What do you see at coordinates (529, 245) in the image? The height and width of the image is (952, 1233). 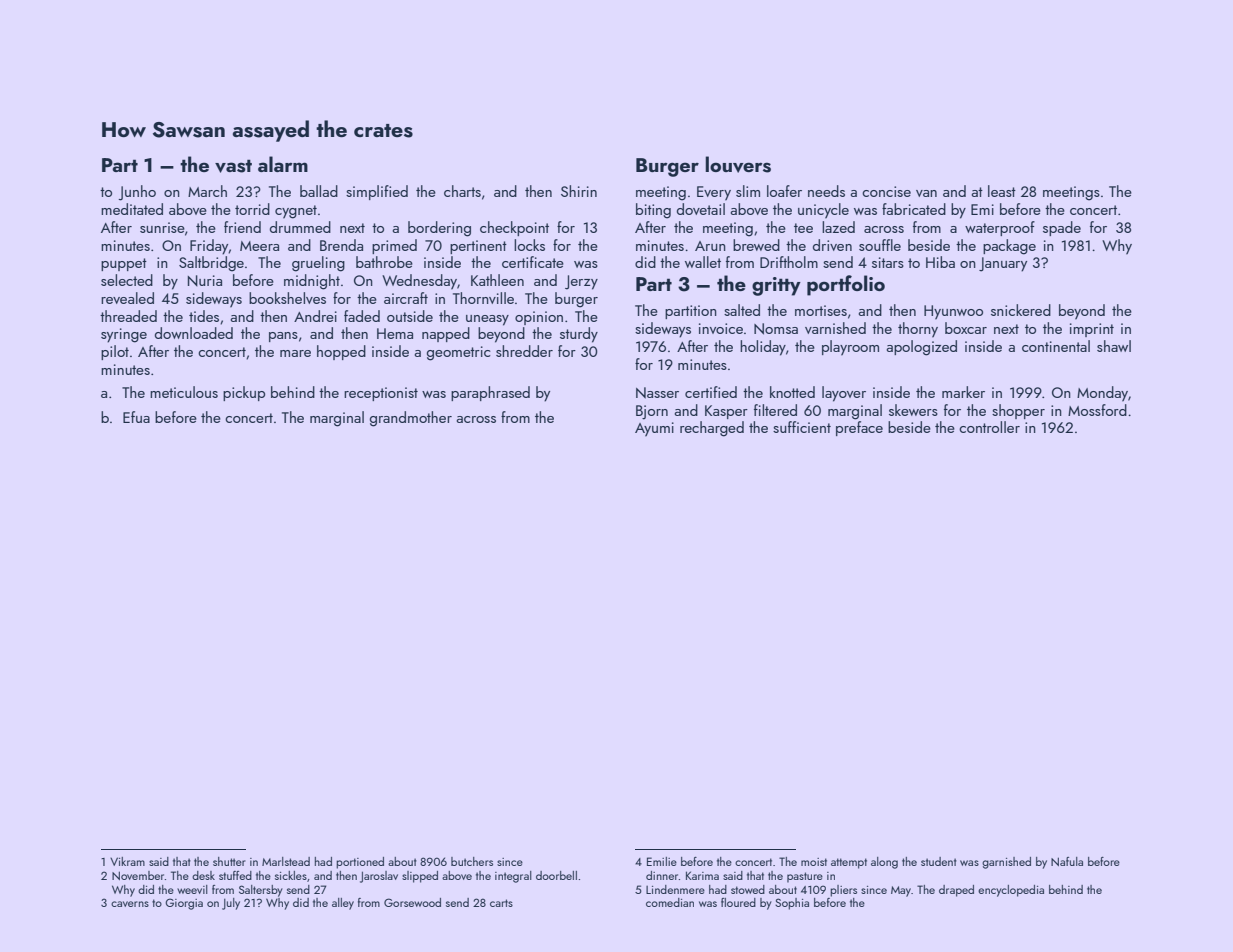 I see `locks` at bounding box center [529, 245].
